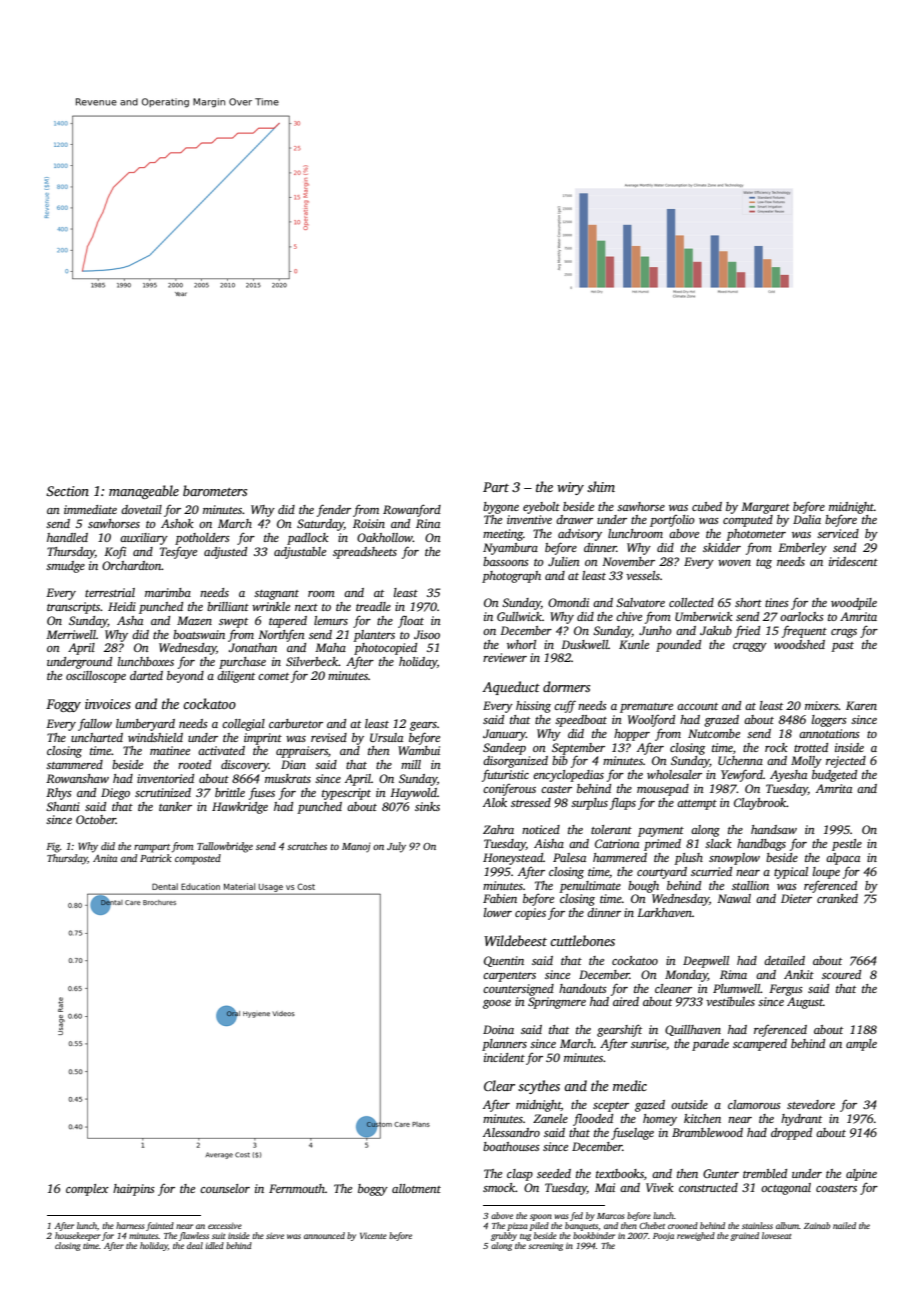 The image size is (924, 1308). I want to click on barometers, so click(215, 490).
